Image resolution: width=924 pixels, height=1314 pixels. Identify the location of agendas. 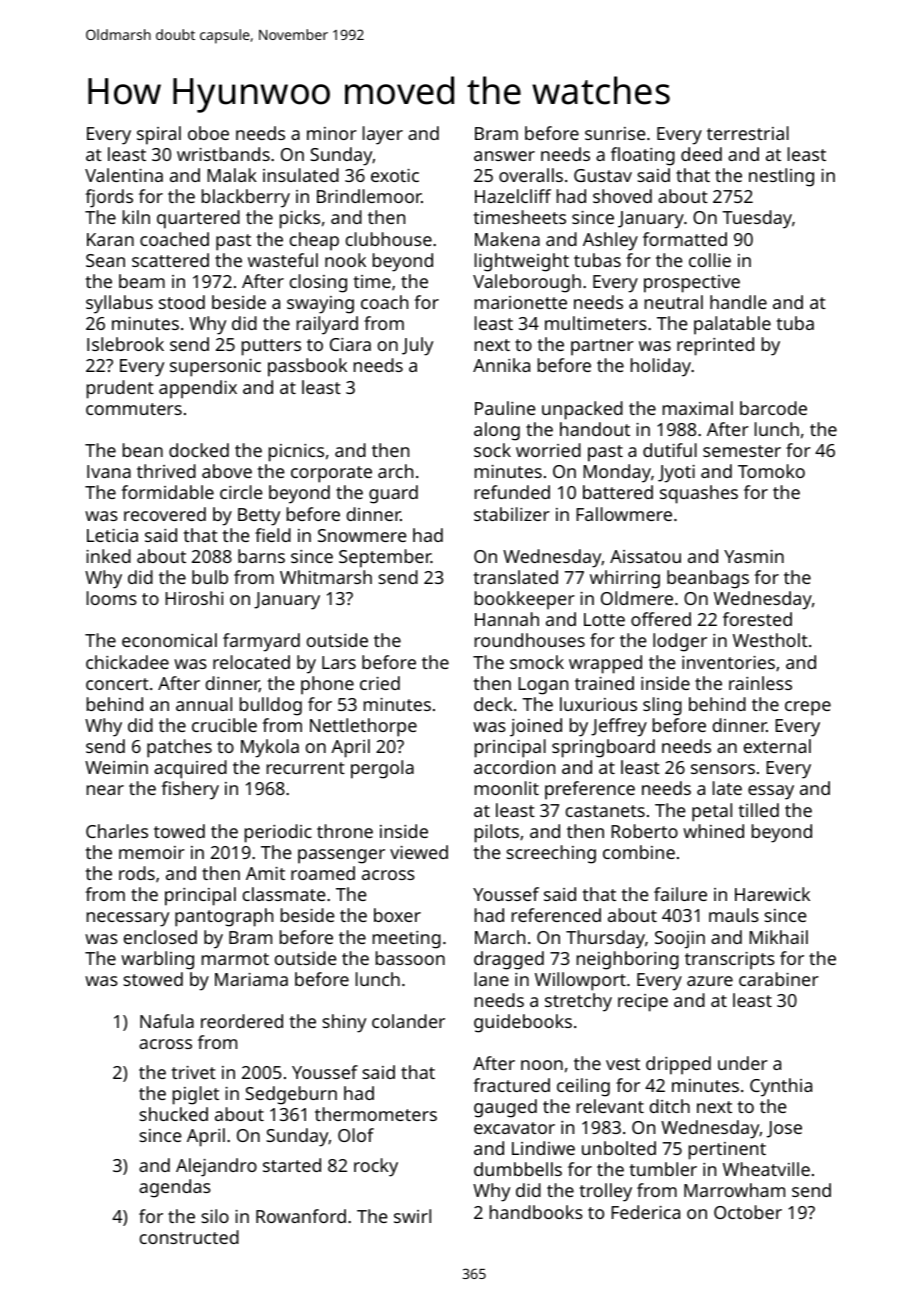
(175, 1188).
